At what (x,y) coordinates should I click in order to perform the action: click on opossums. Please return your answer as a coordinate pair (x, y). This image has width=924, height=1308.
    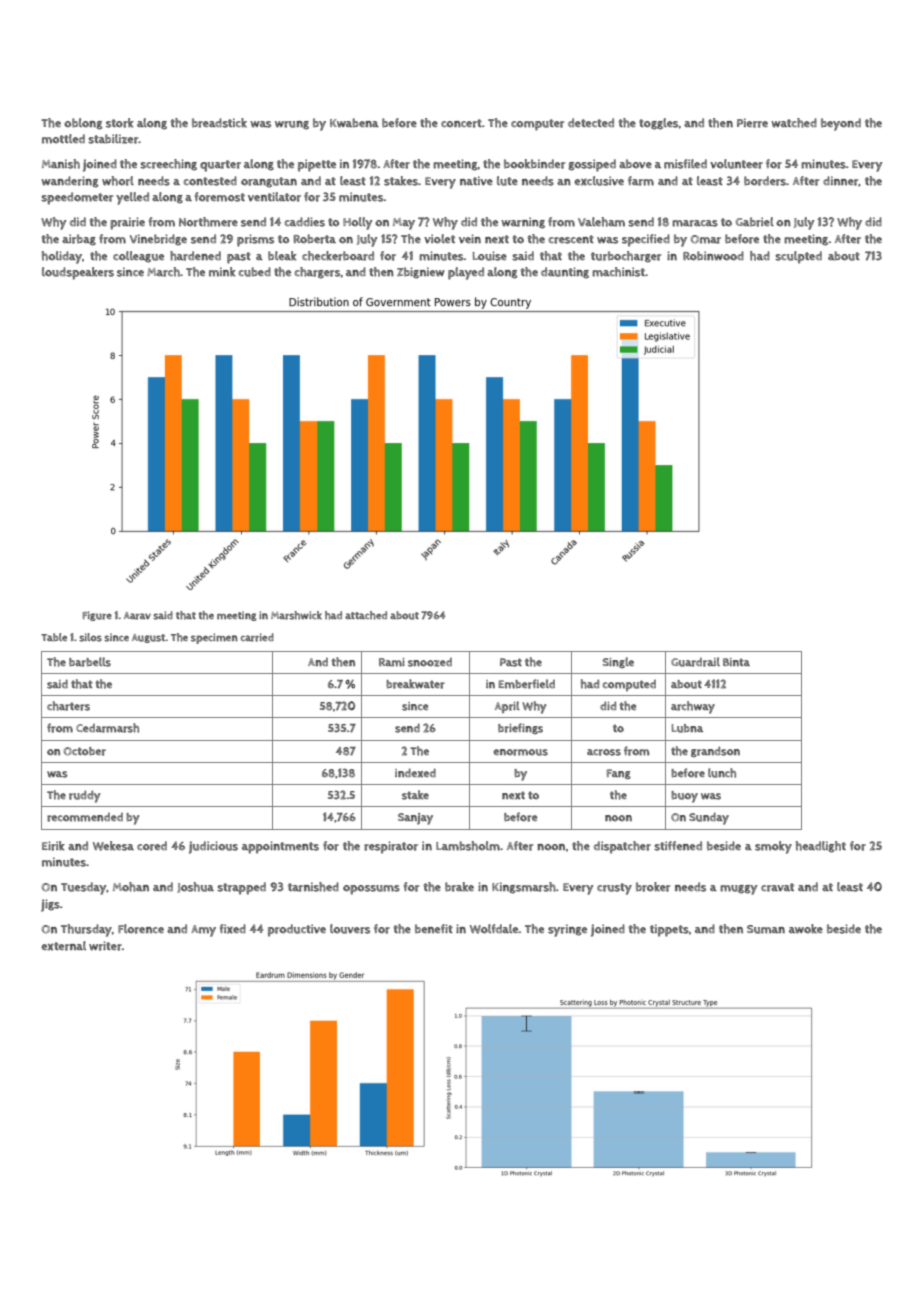
    Looking at the image, I should click on (371, 890).
